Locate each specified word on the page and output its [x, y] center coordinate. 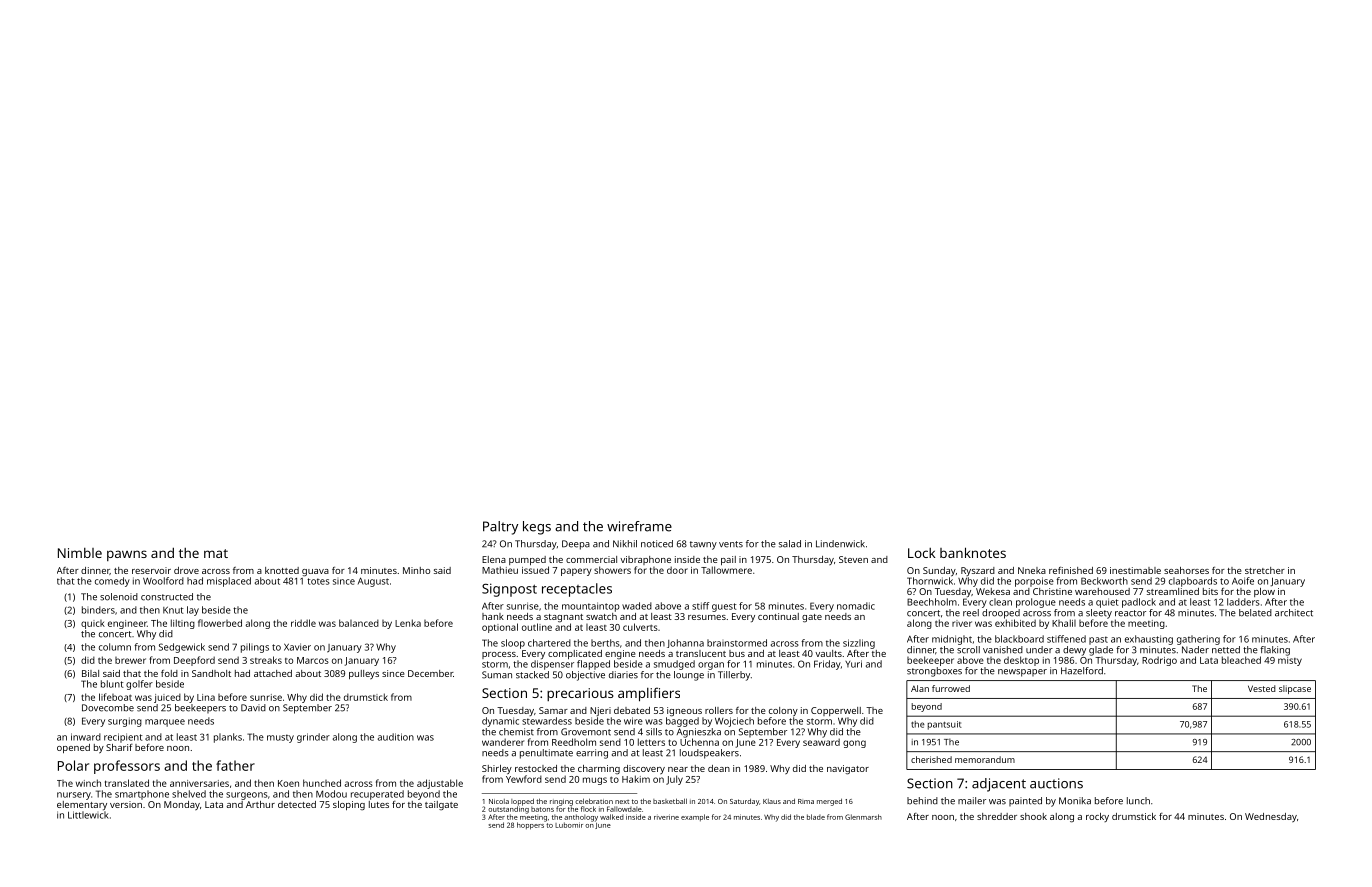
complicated [575, 654]
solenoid [119, 597]
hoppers [530, 826]
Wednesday [1271, 817]
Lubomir [569, 825]
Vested [1262, 688]
